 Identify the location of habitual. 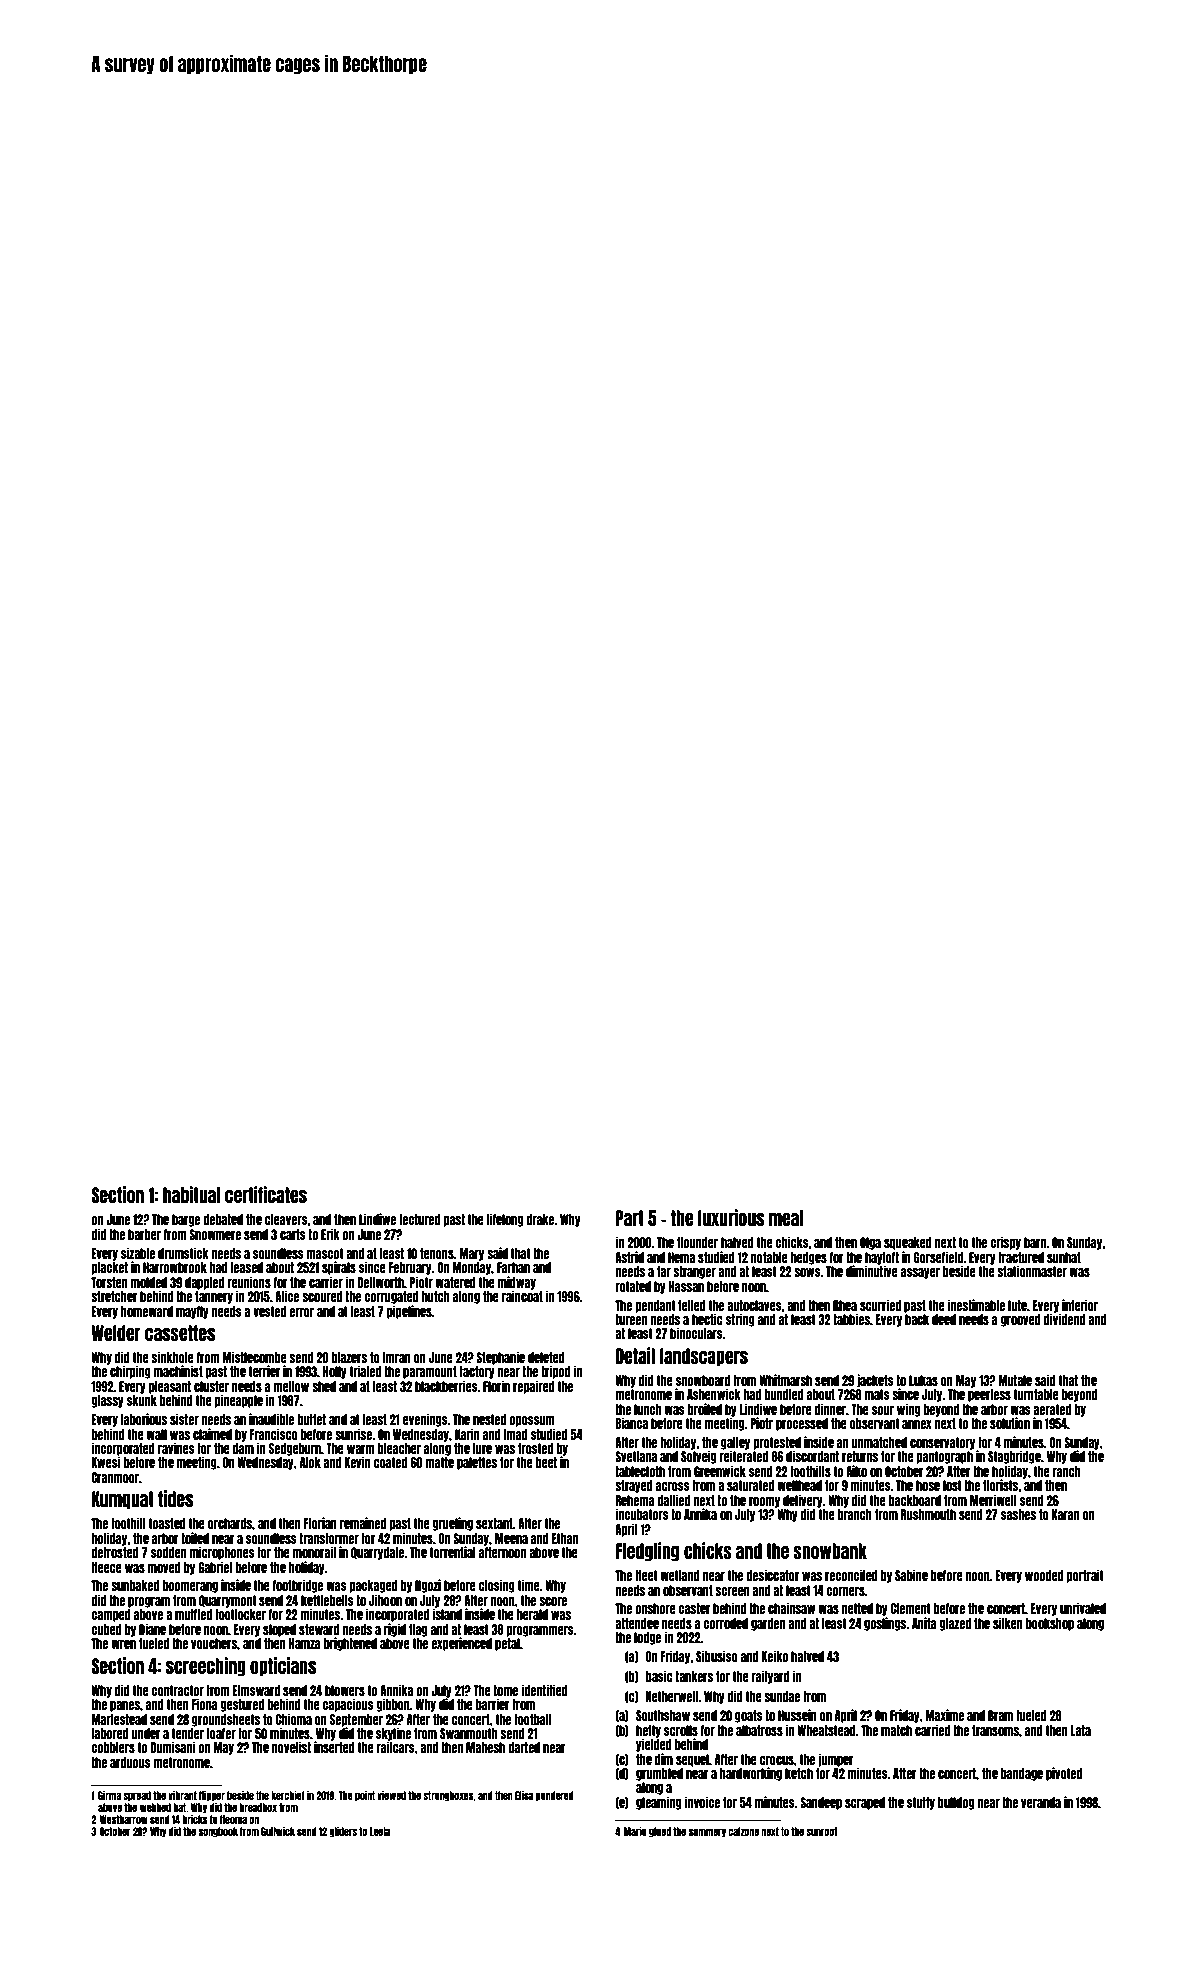
(191, 1194).
